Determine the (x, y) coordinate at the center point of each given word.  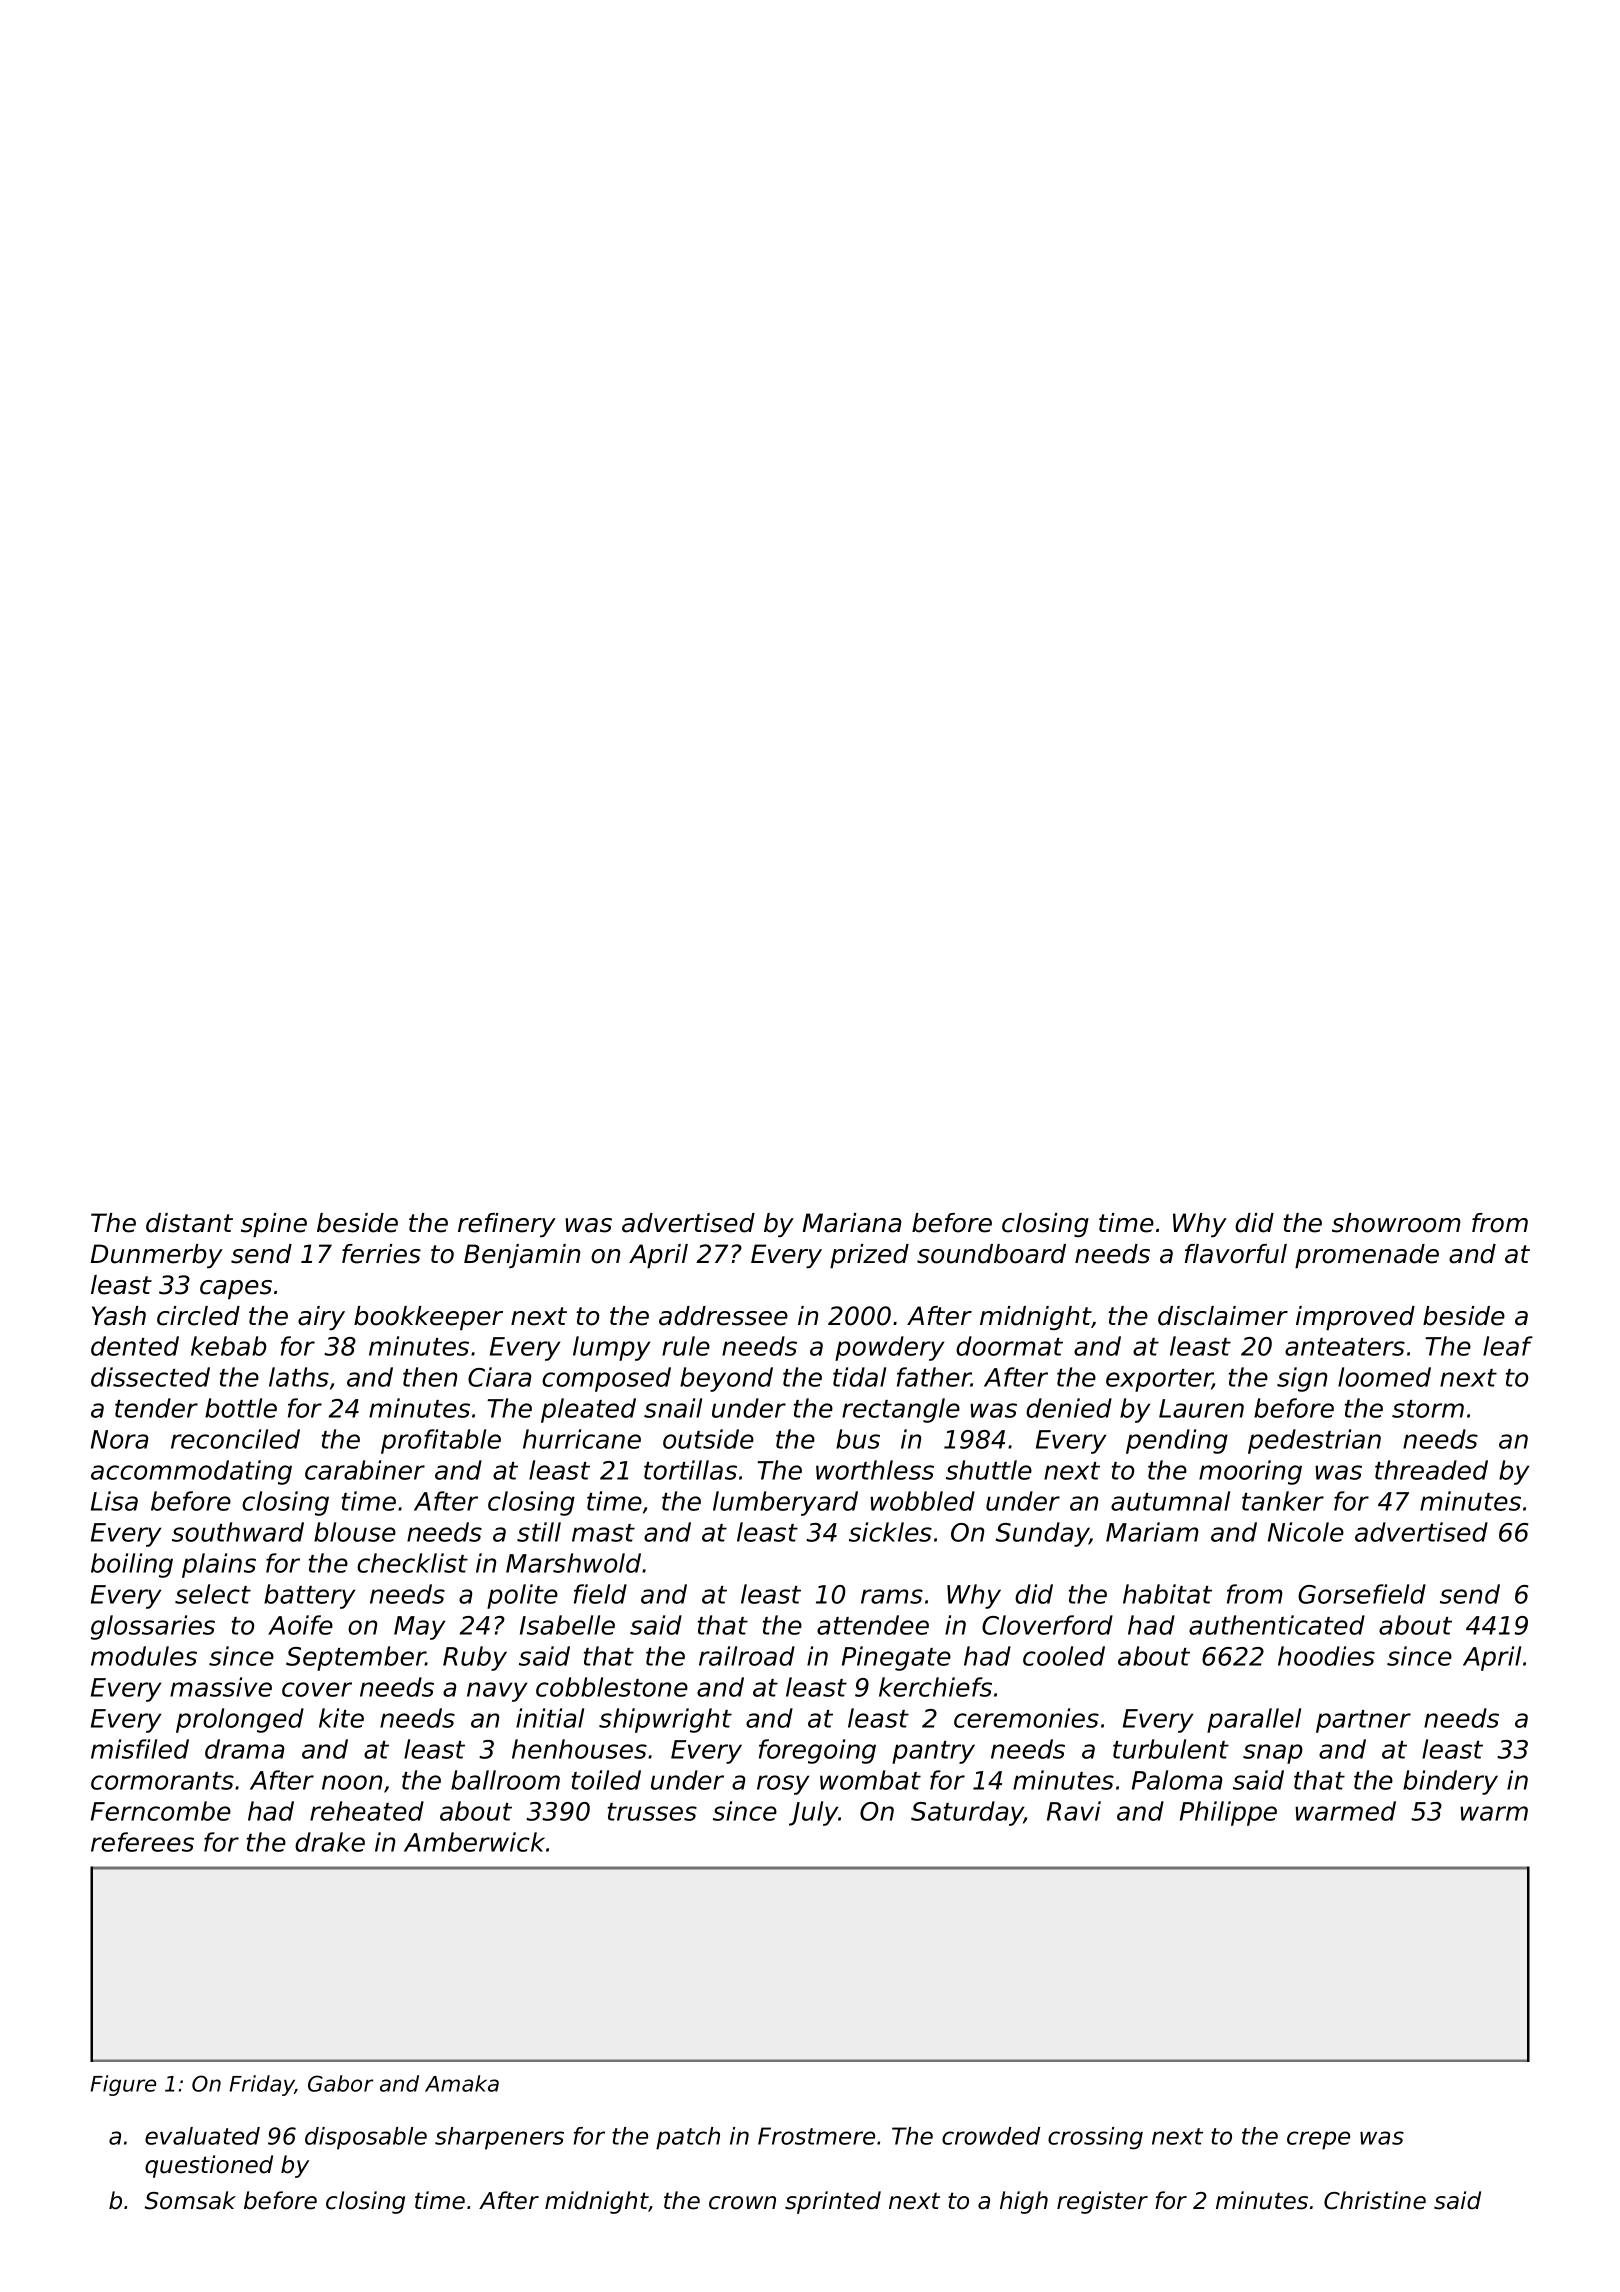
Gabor (340, 2083)
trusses (652, 1812)
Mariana (852, 1223)
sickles (890, 1532)
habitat (1167, 1594)
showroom (1396, 1223)
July (813, 1813)
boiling (132, 1565)
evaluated (202, 2136)
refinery (507, 1225)
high (1024, 2202)
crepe (1318, 2140)
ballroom (505, 1780)
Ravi (1074, 1811)
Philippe (1228, 1813)
